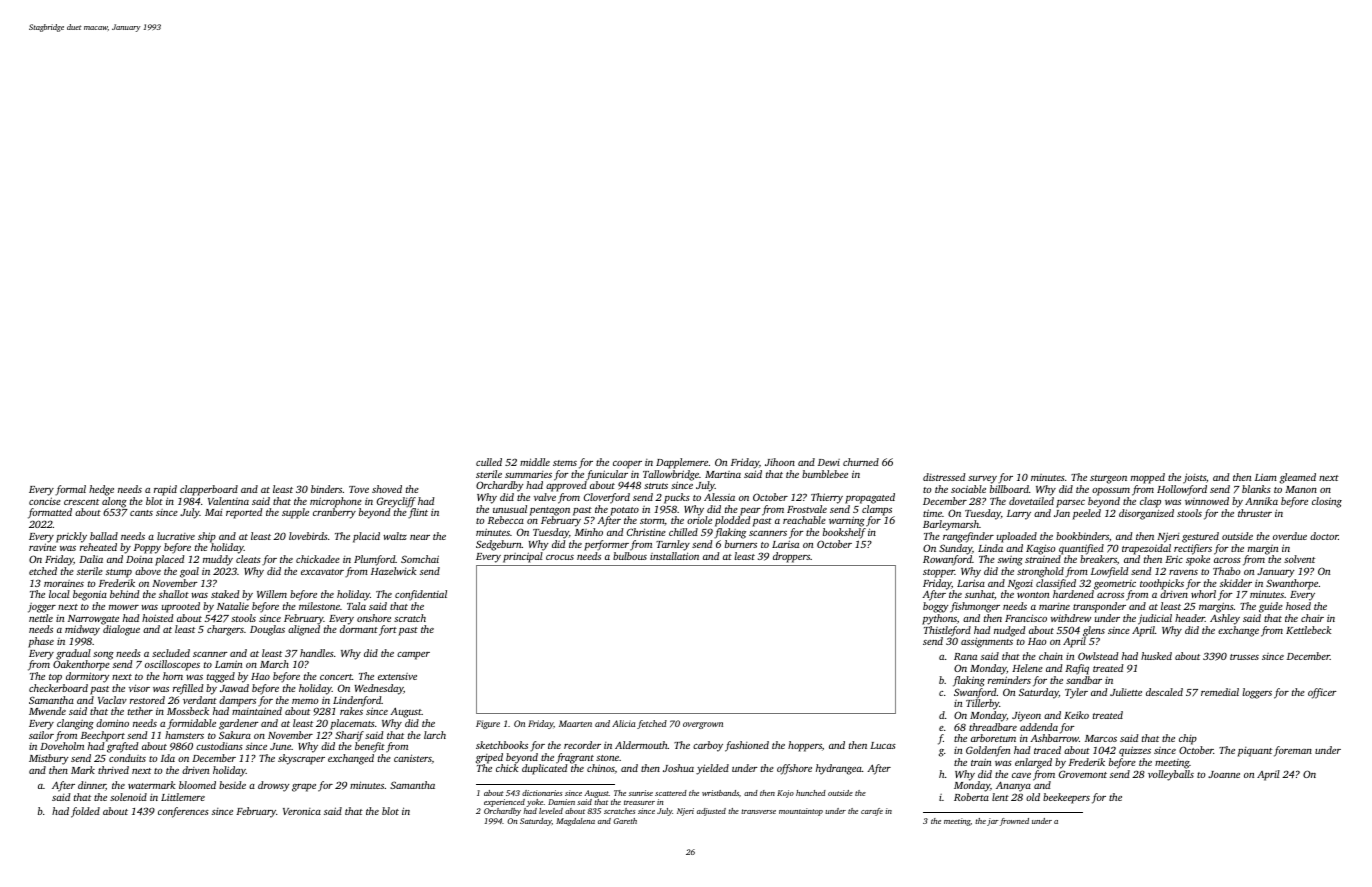  What do you see at coordinates (113, 770) in the document?
I see `thrived` at bounding box center [113, 770].
